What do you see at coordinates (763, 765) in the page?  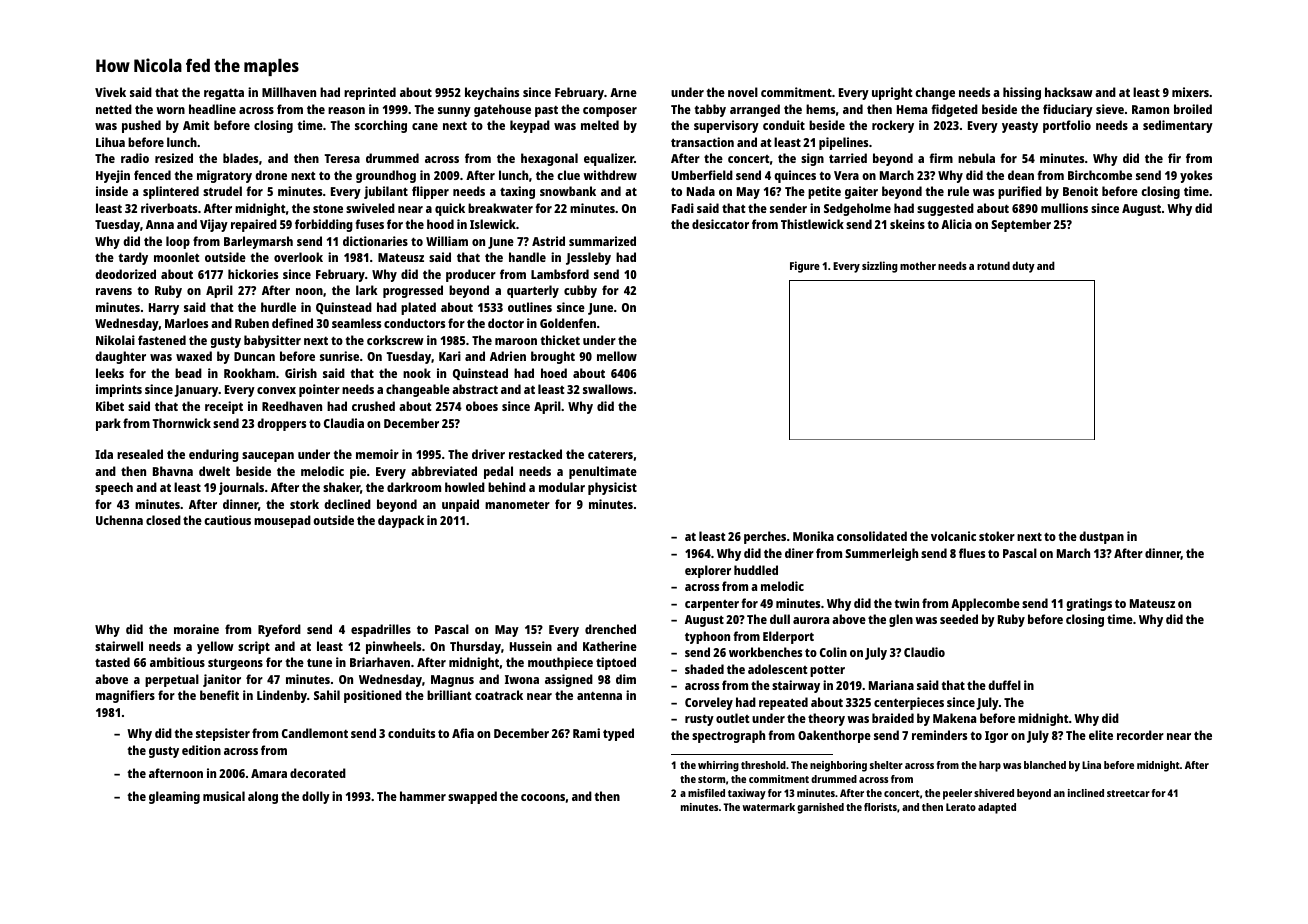 I see `threshold` at bounding box center [763, 765].
